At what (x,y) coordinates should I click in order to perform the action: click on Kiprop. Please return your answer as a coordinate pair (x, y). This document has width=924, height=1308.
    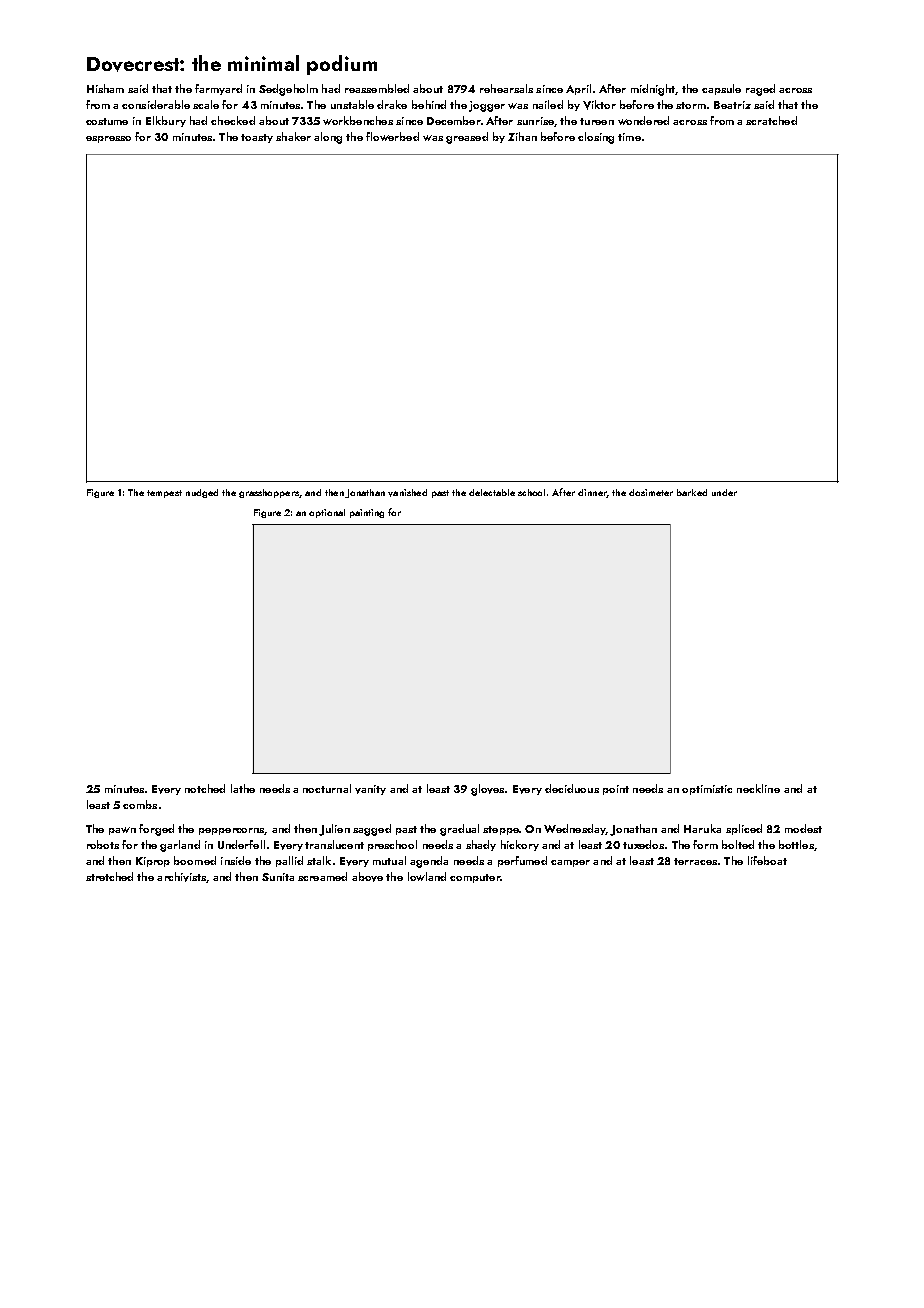
    Looking at the image, I should click on (153, 862).
